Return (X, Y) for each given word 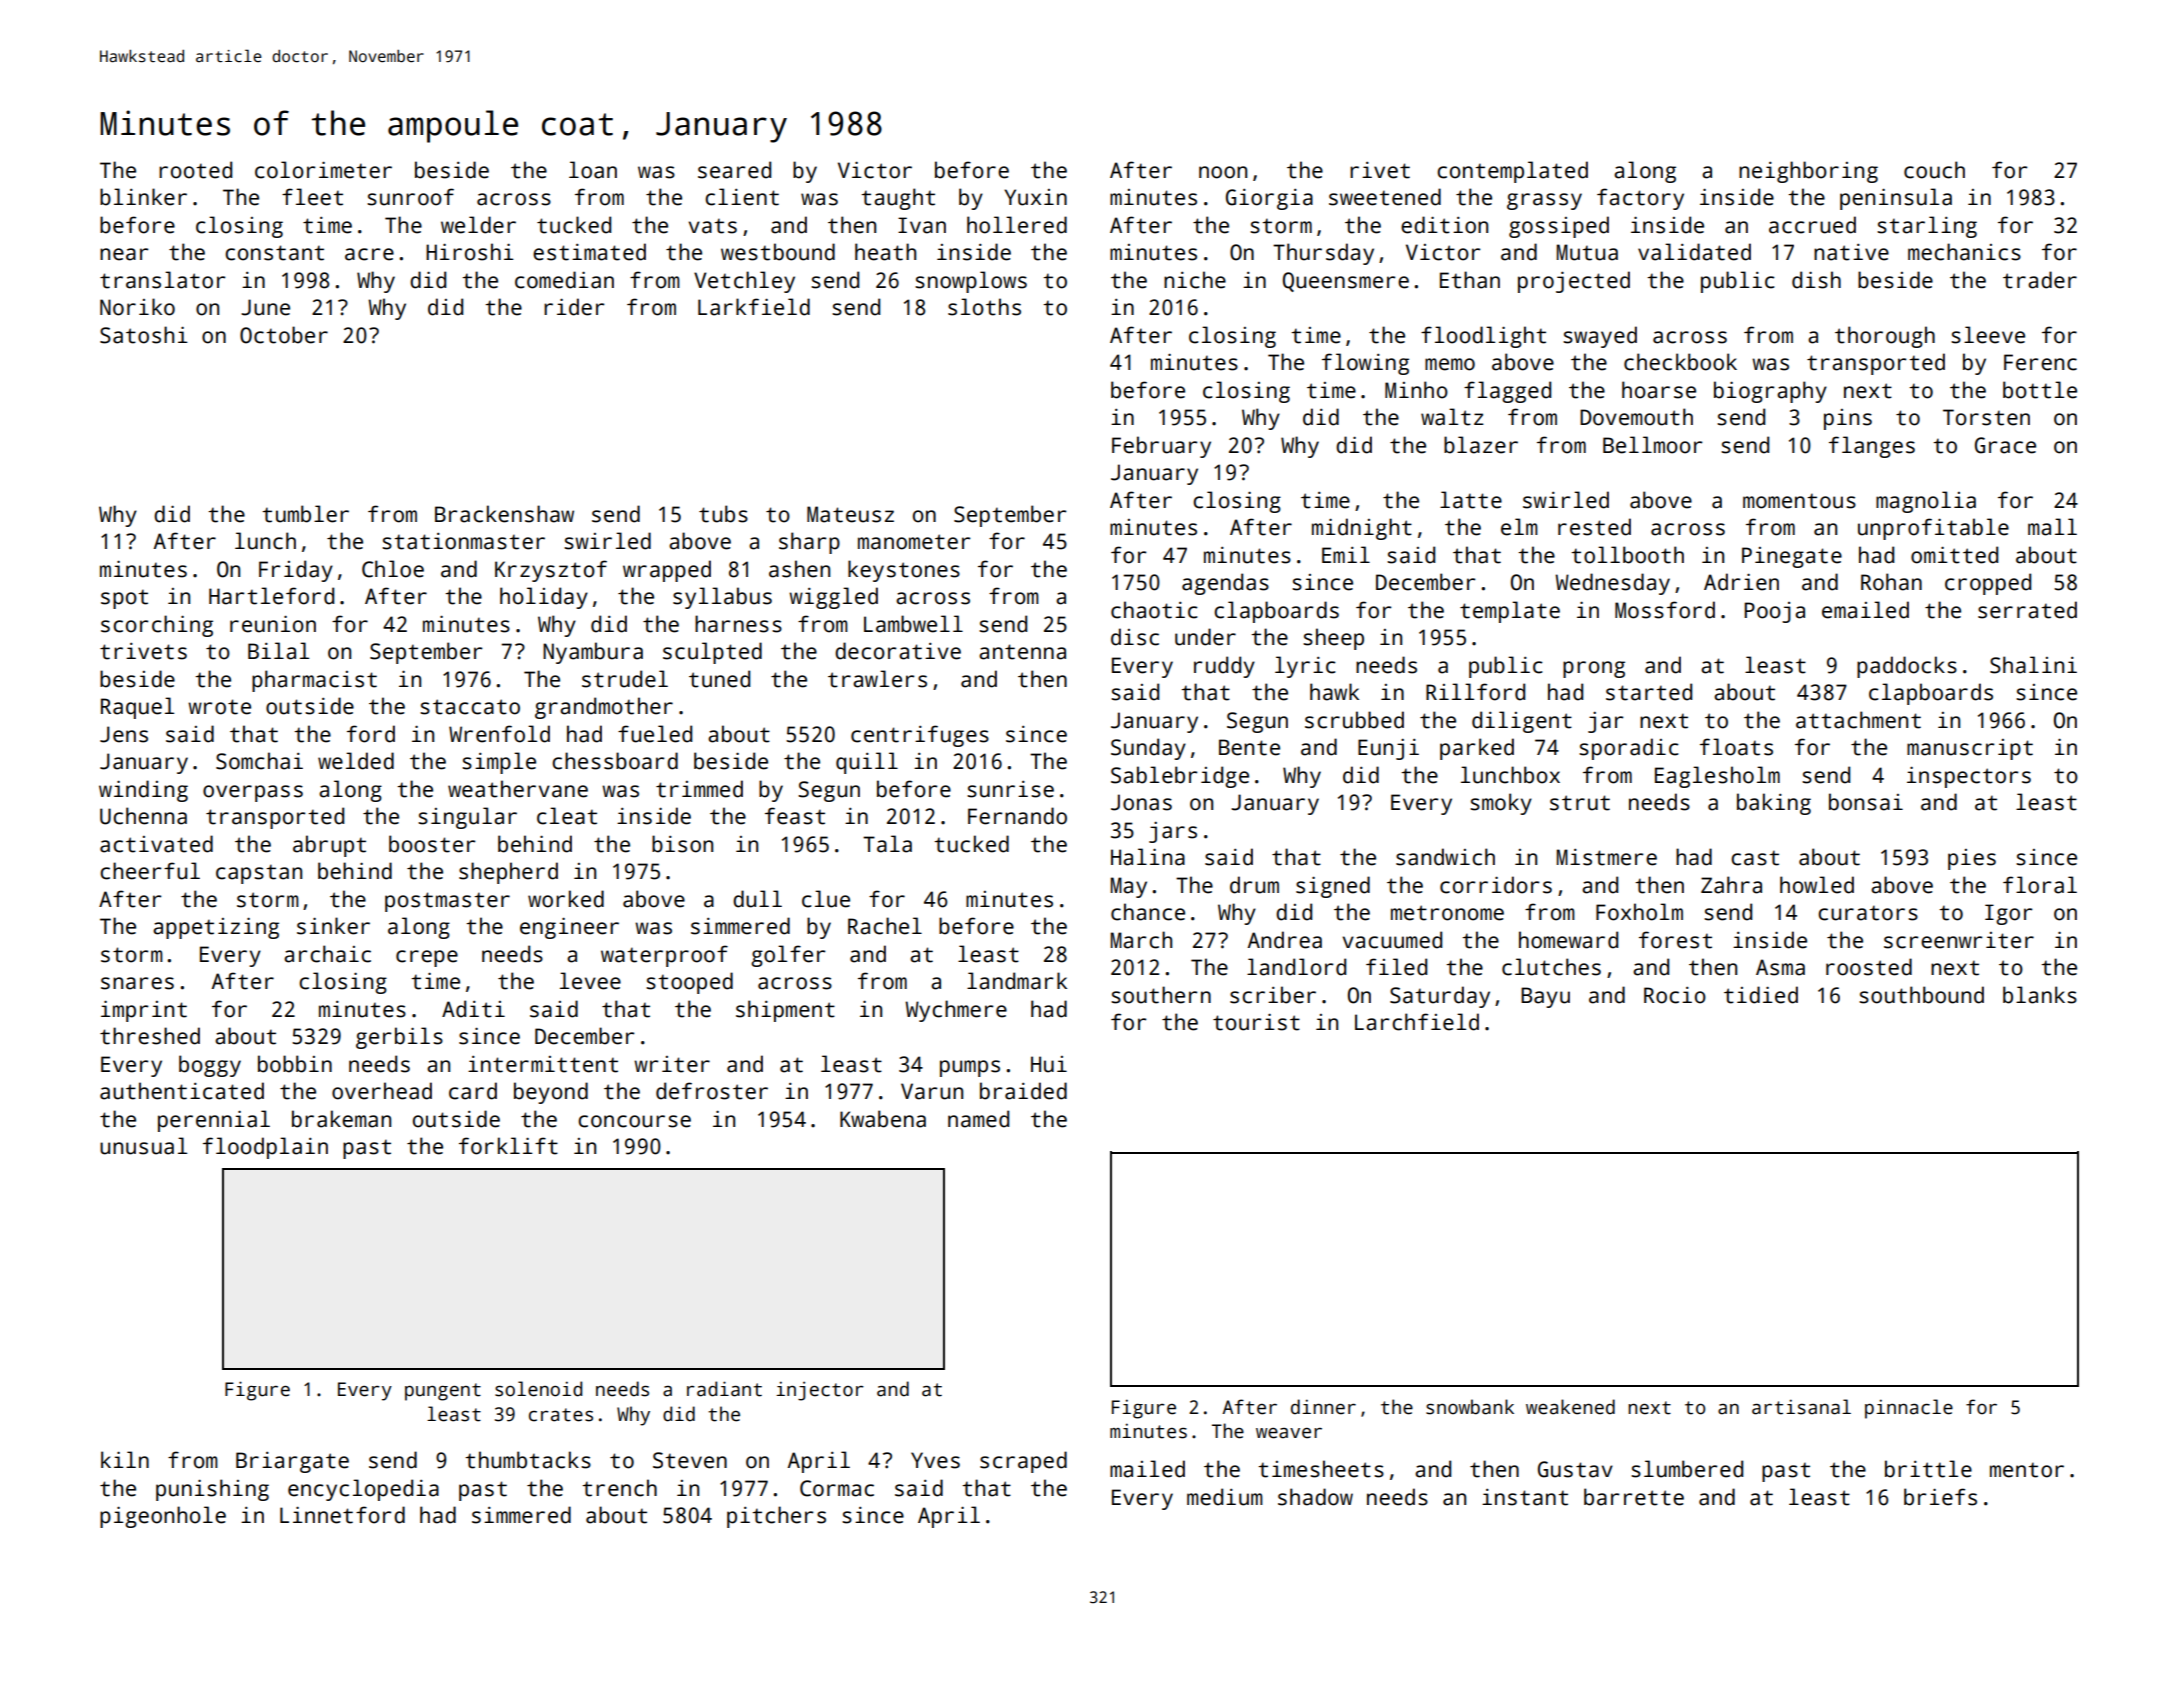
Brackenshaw (504, 514)
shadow (1315, 1497)
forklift (508, 1146)
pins (1848, 419)
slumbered (1687, 1469)
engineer (569, 928)
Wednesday (1612, 584)
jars (1173, 832)
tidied (1761, 995)
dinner (1323, 1407)
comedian (564, 280)
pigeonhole (163, 1517)
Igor (2008, 914)
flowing (1365, 364)
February (1161, 447)
